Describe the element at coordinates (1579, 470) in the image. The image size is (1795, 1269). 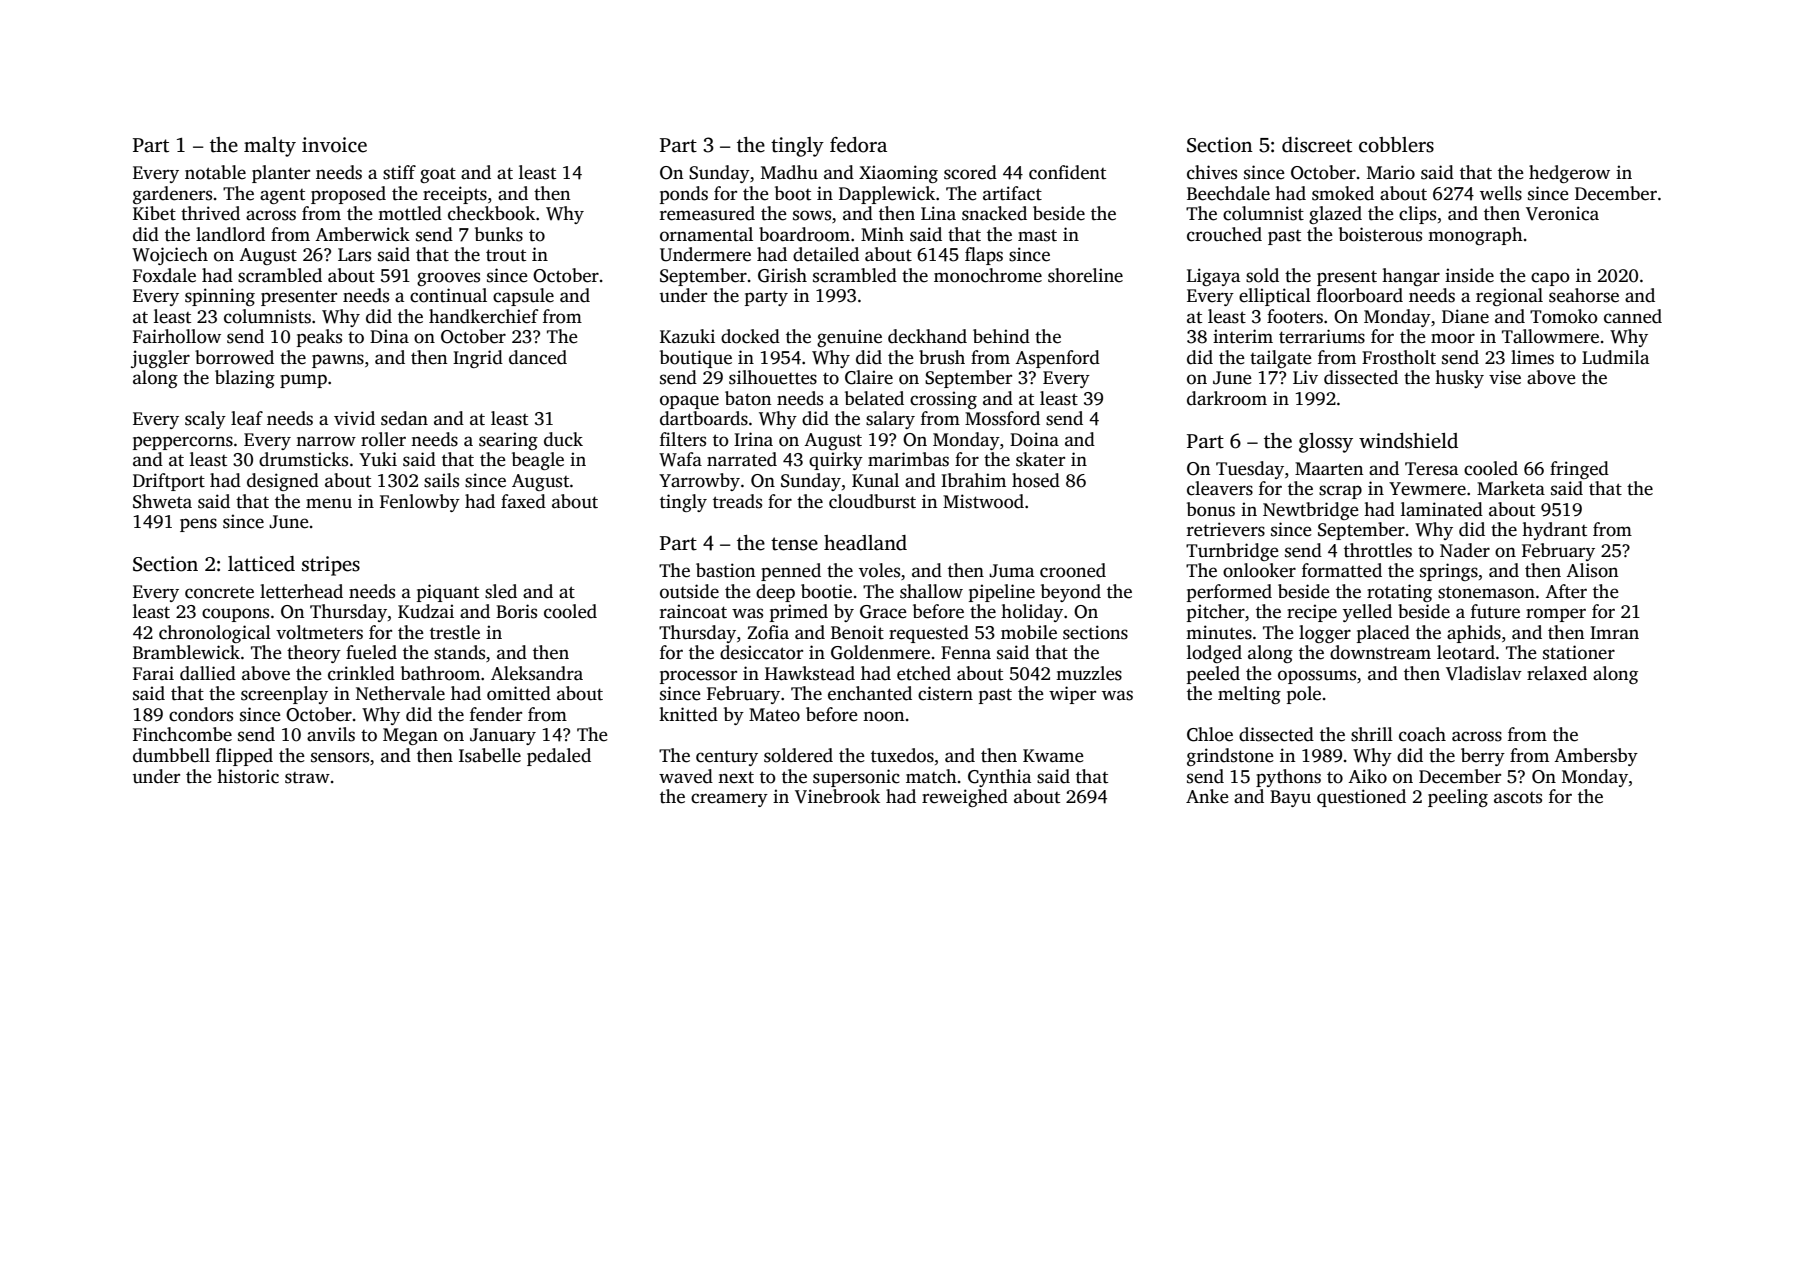
I see `fringed` at that location.
